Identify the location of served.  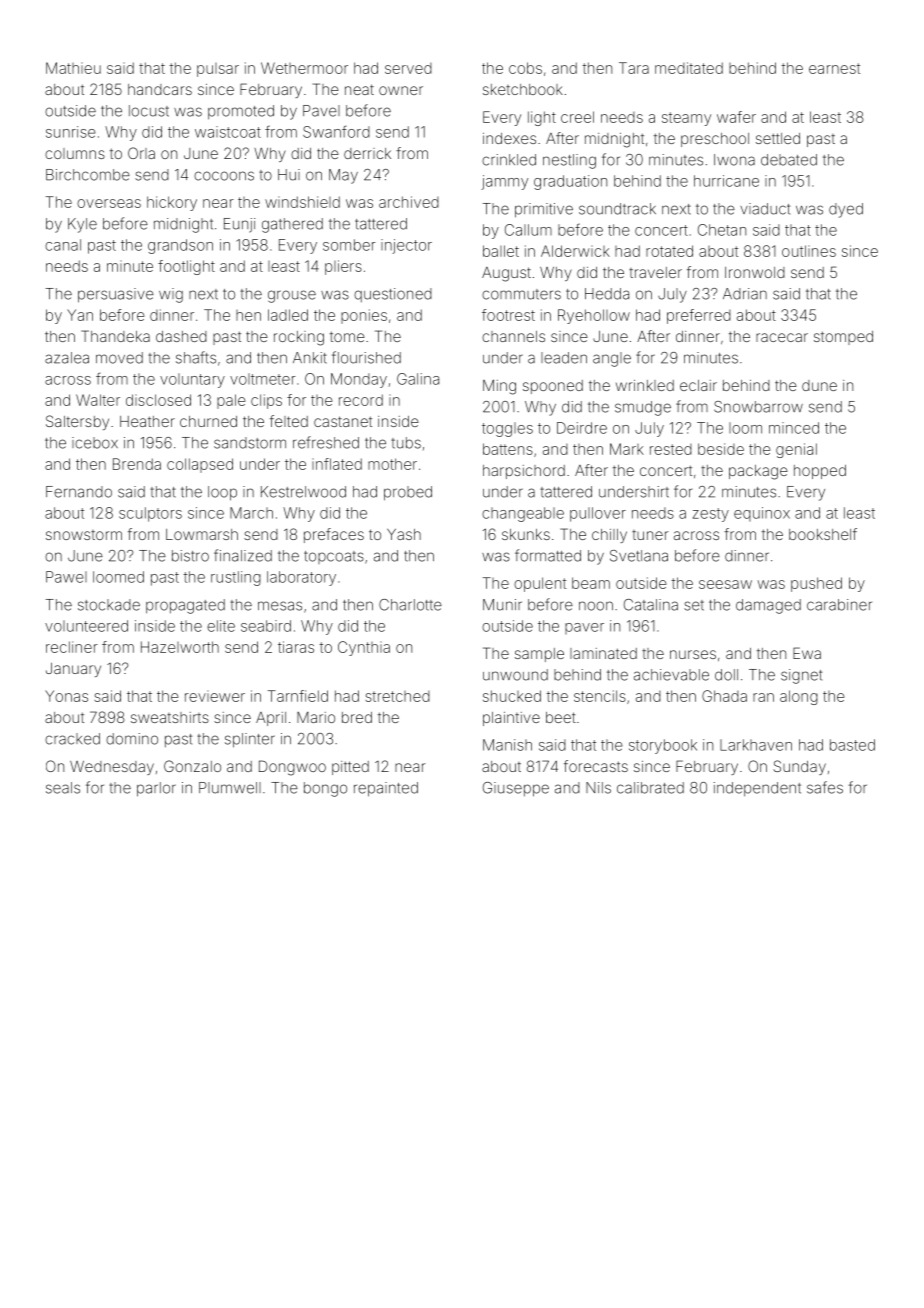
(408, 68).
